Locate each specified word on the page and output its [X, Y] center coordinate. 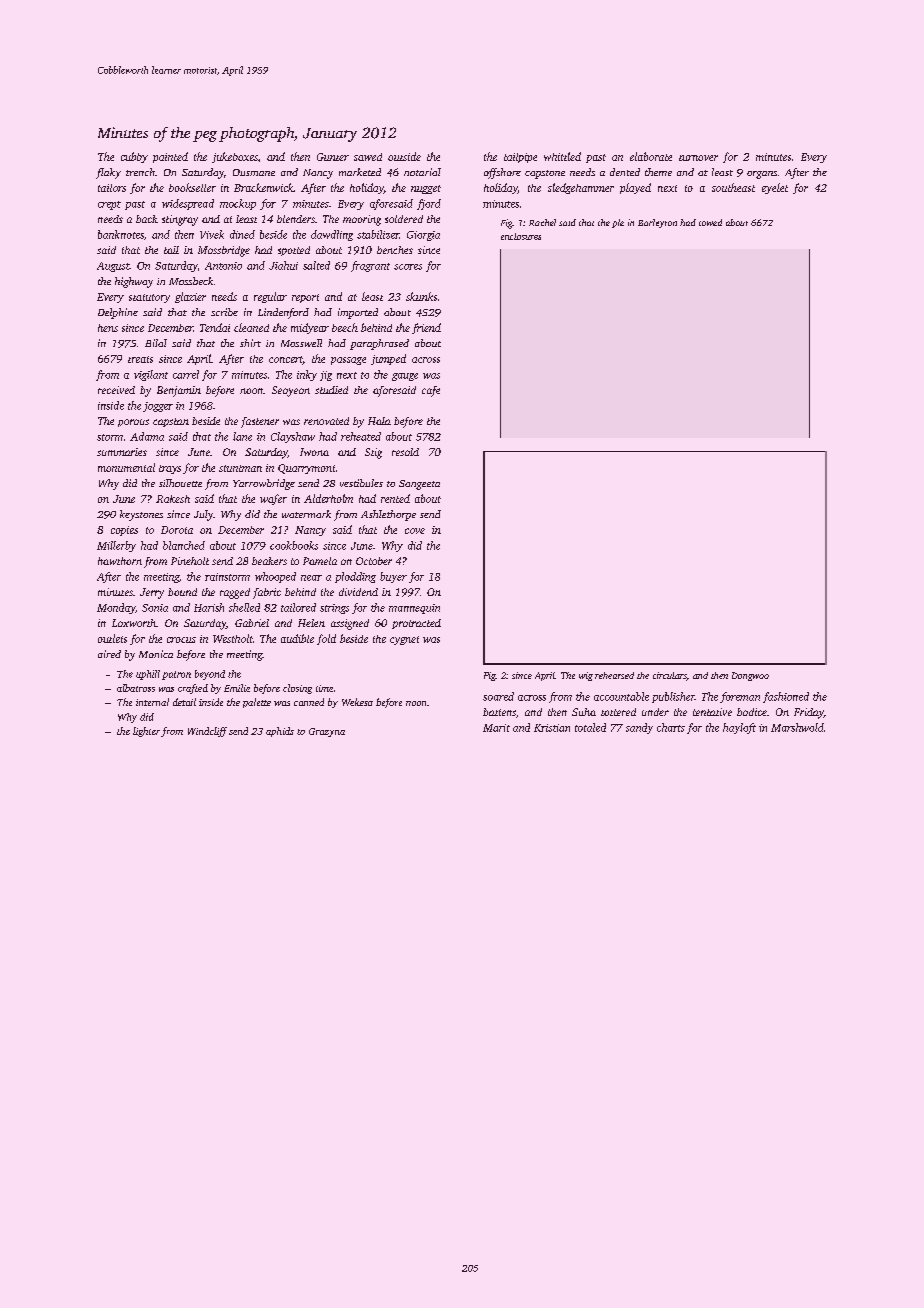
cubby [134, 157]
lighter [146, 732]
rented [395, 498]
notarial [422, 172]
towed [710, 222]
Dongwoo [750, 676]
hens [108, 328]
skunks [421, 296]
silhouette [180, 483]
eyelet [775, 188]
